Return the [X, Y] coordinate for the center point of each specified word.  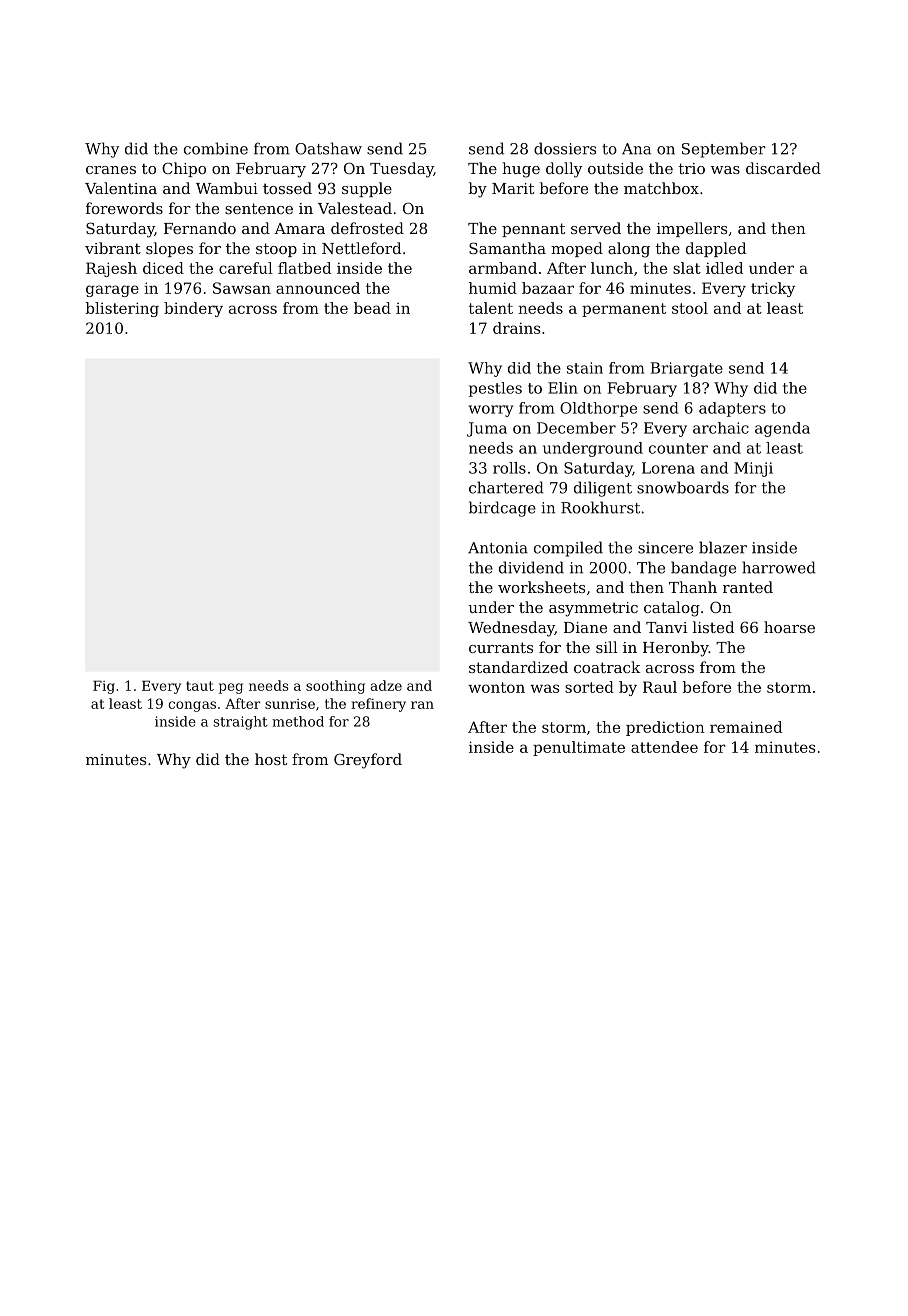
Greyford [368, 761]
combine [216, 148]
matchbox [661, 188]
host [271, 759]
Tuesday [402, 170]
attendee [664, 747]
